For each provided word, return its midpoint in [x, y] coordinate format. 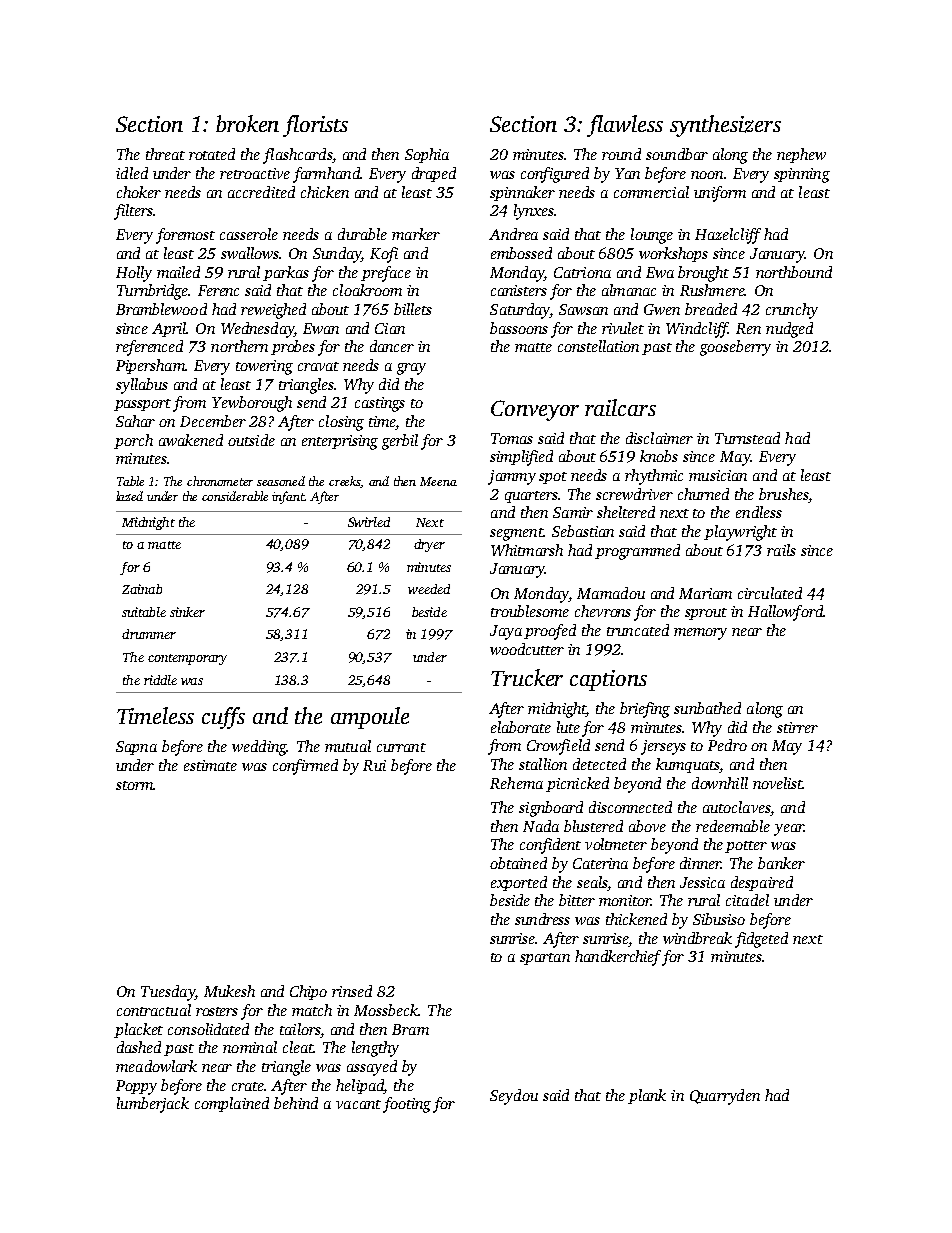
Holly [134, 274]
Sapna [136, 748]
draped [434, 174]
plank [647, 1096]
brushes [783, 494]
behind [296, 1103]
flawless [625, 126]
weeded [429, 589]
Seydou [514, 1097]
